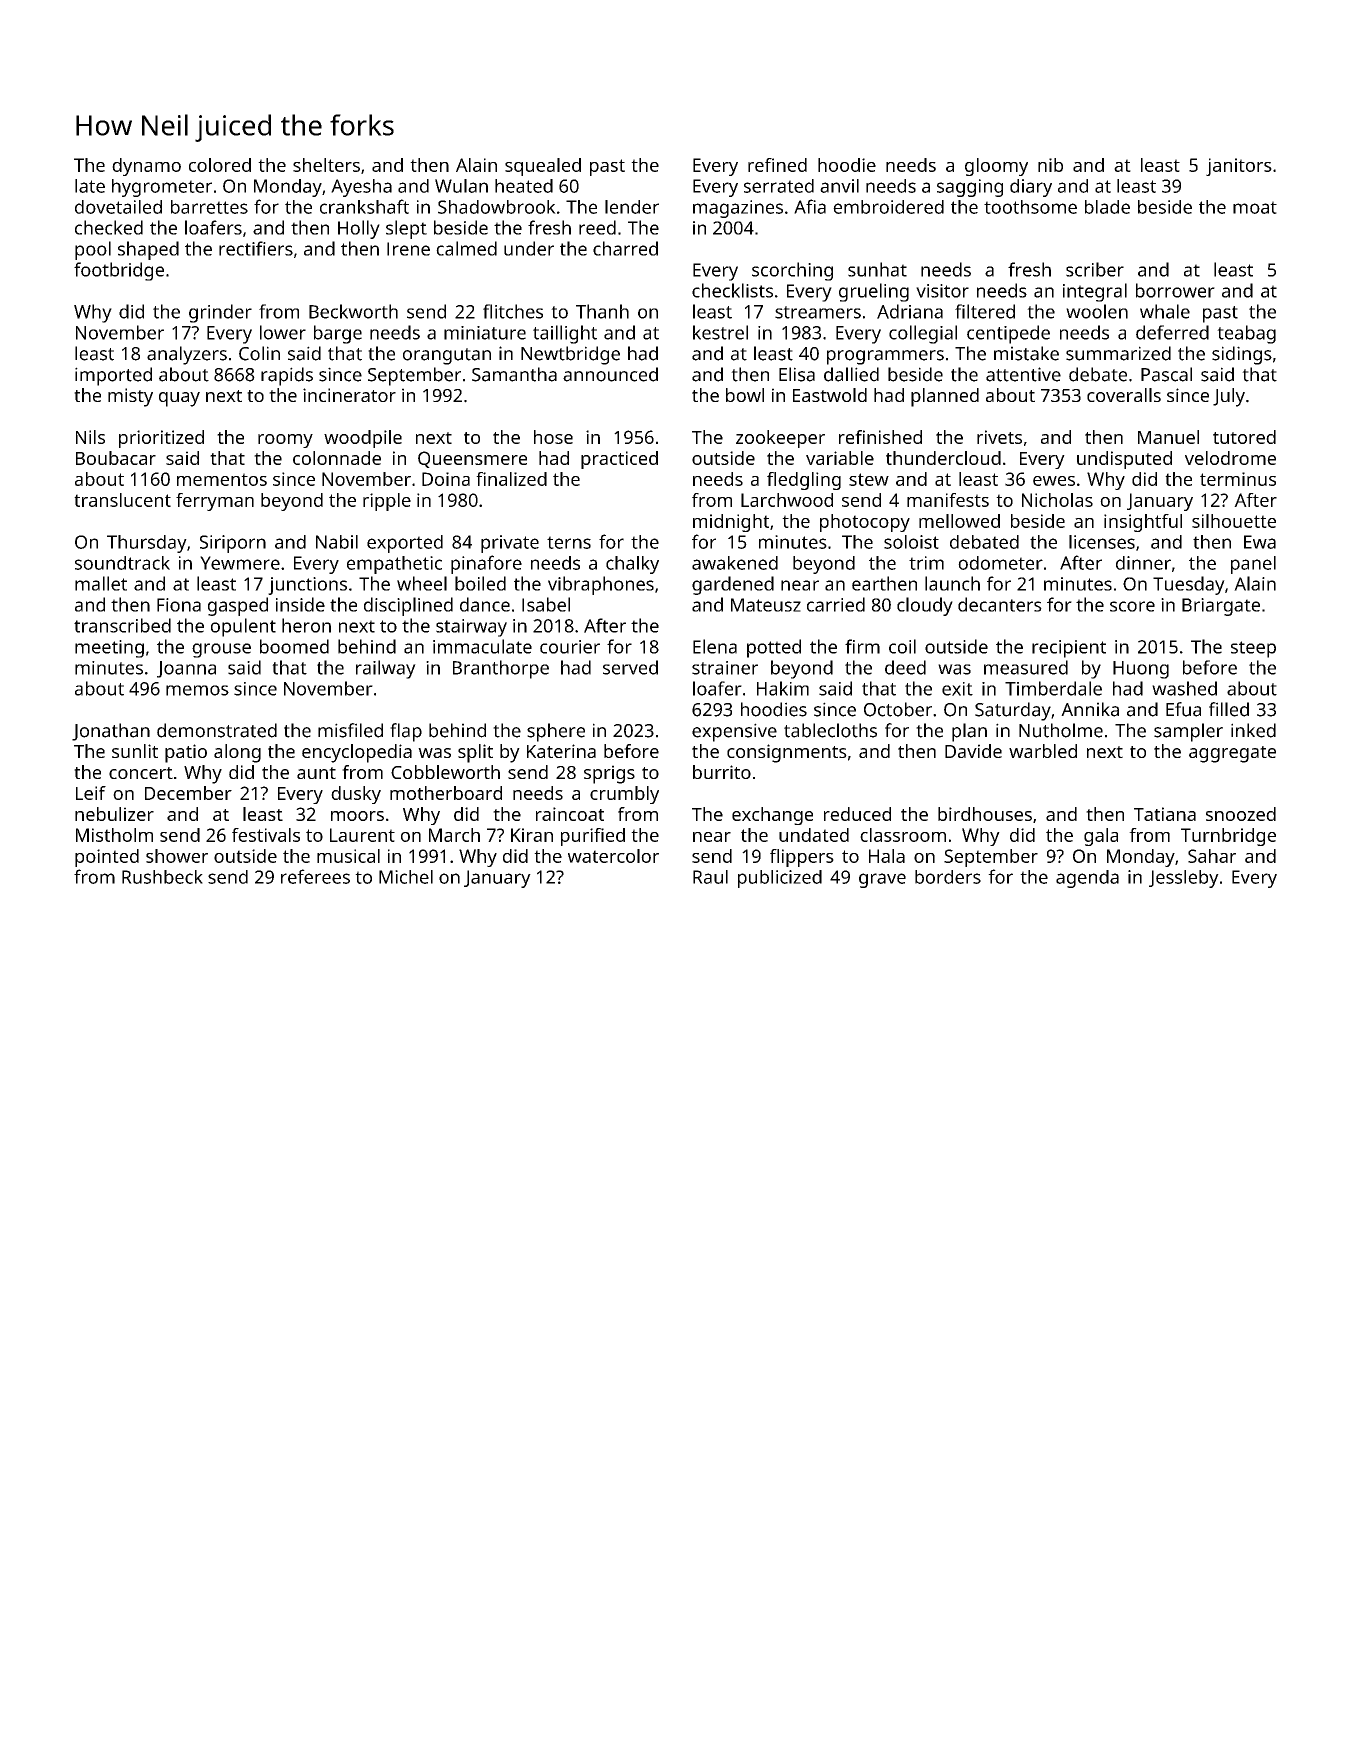 The image size is (1351, 1748). I want to click on publicized, so click(780, 879).
